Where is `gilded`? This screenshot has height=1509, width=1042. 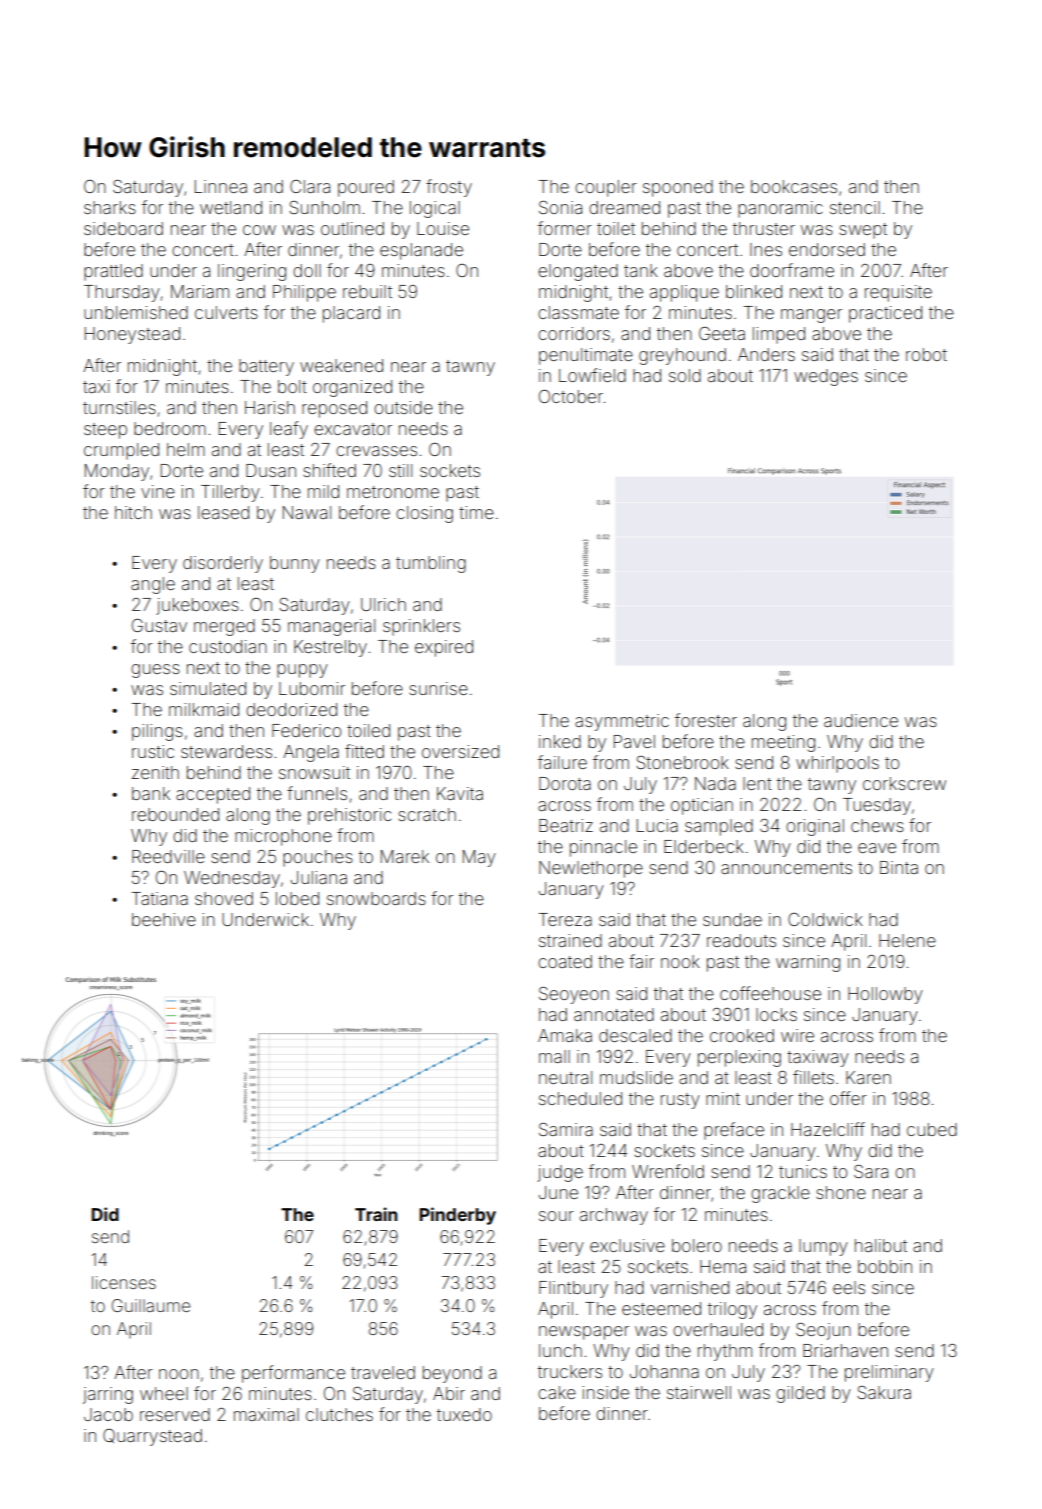 gilded is located at coordinates (800, 1394).
